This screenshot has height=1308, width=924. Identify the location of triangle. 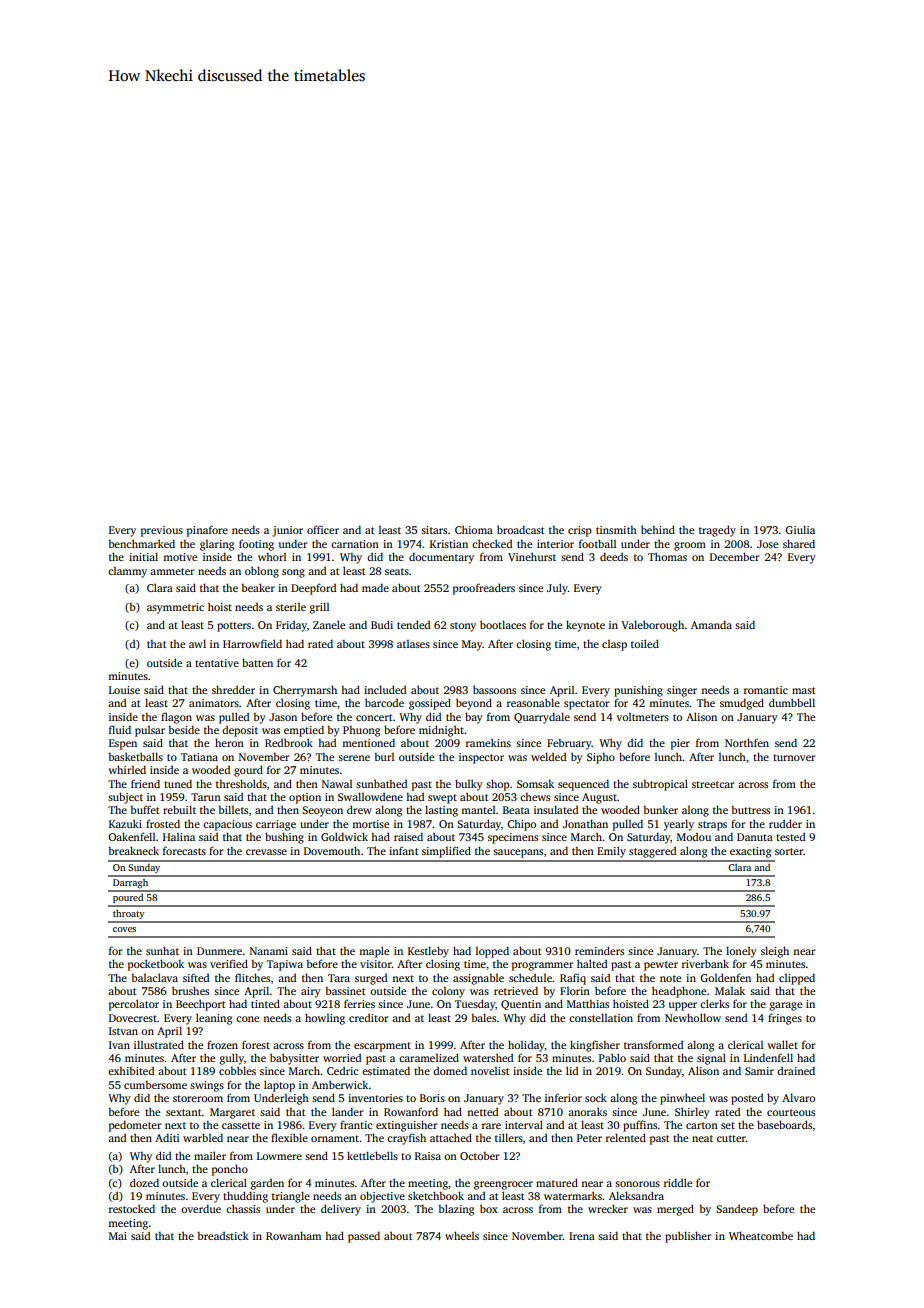
(291, 1197).
